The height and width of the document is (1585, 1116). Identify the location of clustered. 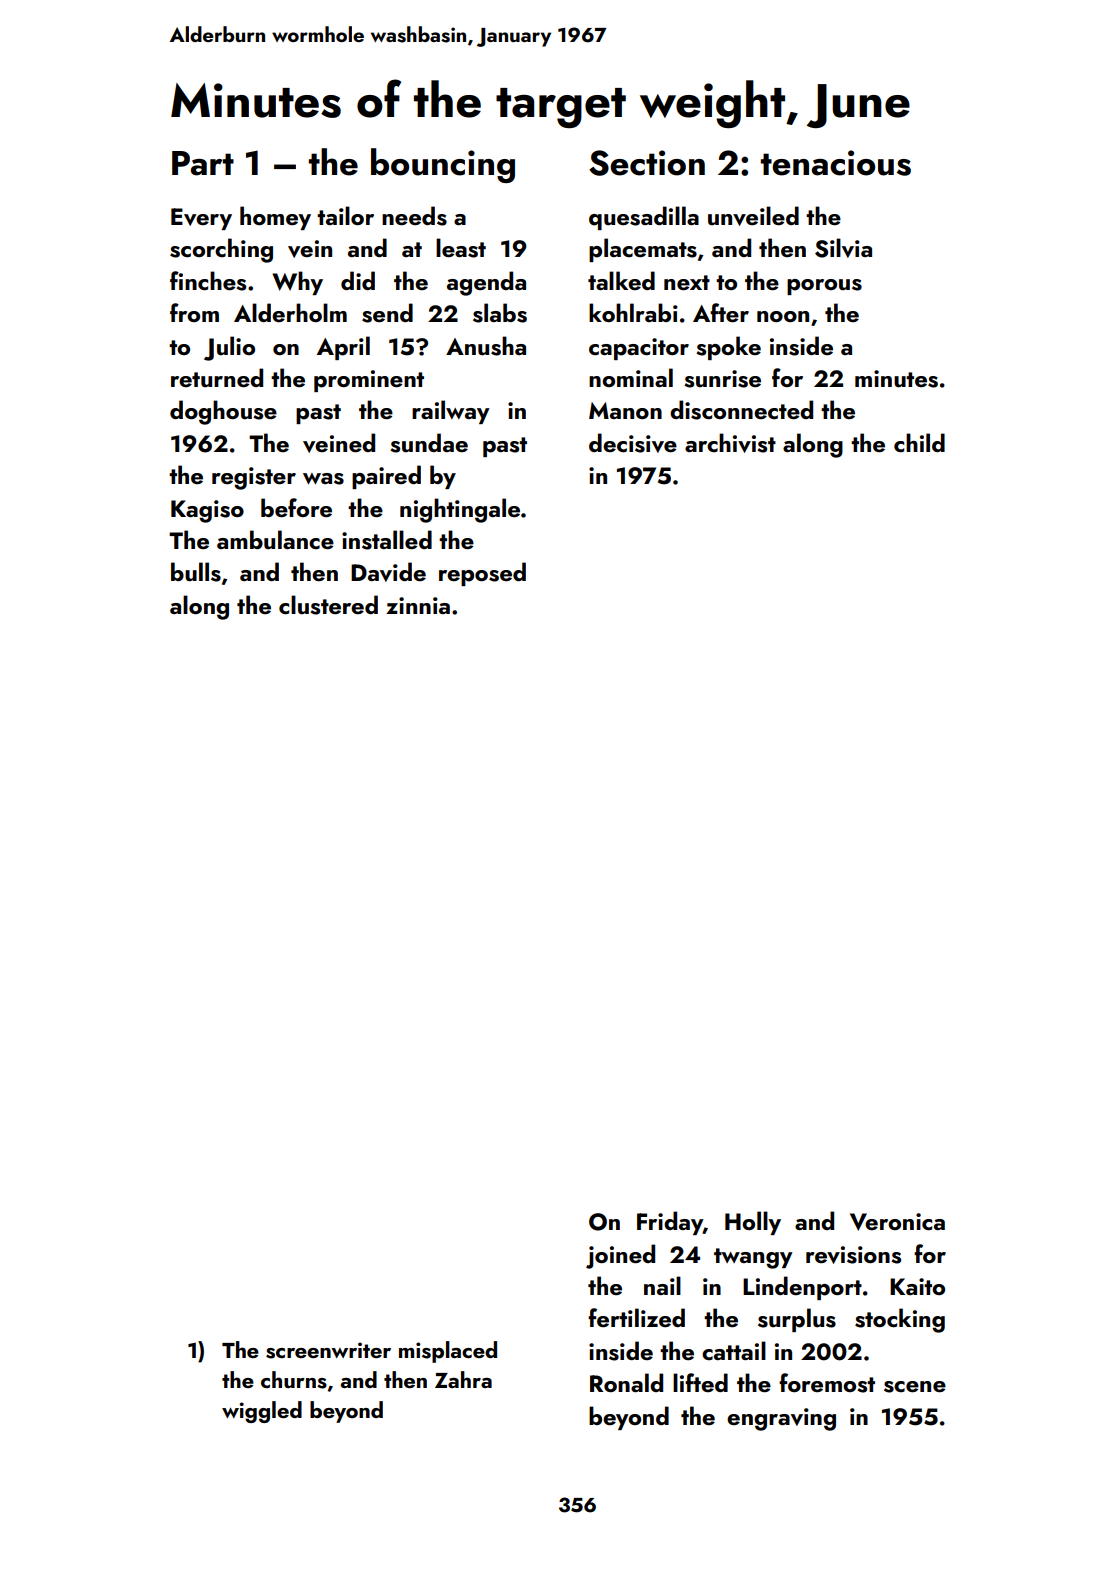
(328, 605).
